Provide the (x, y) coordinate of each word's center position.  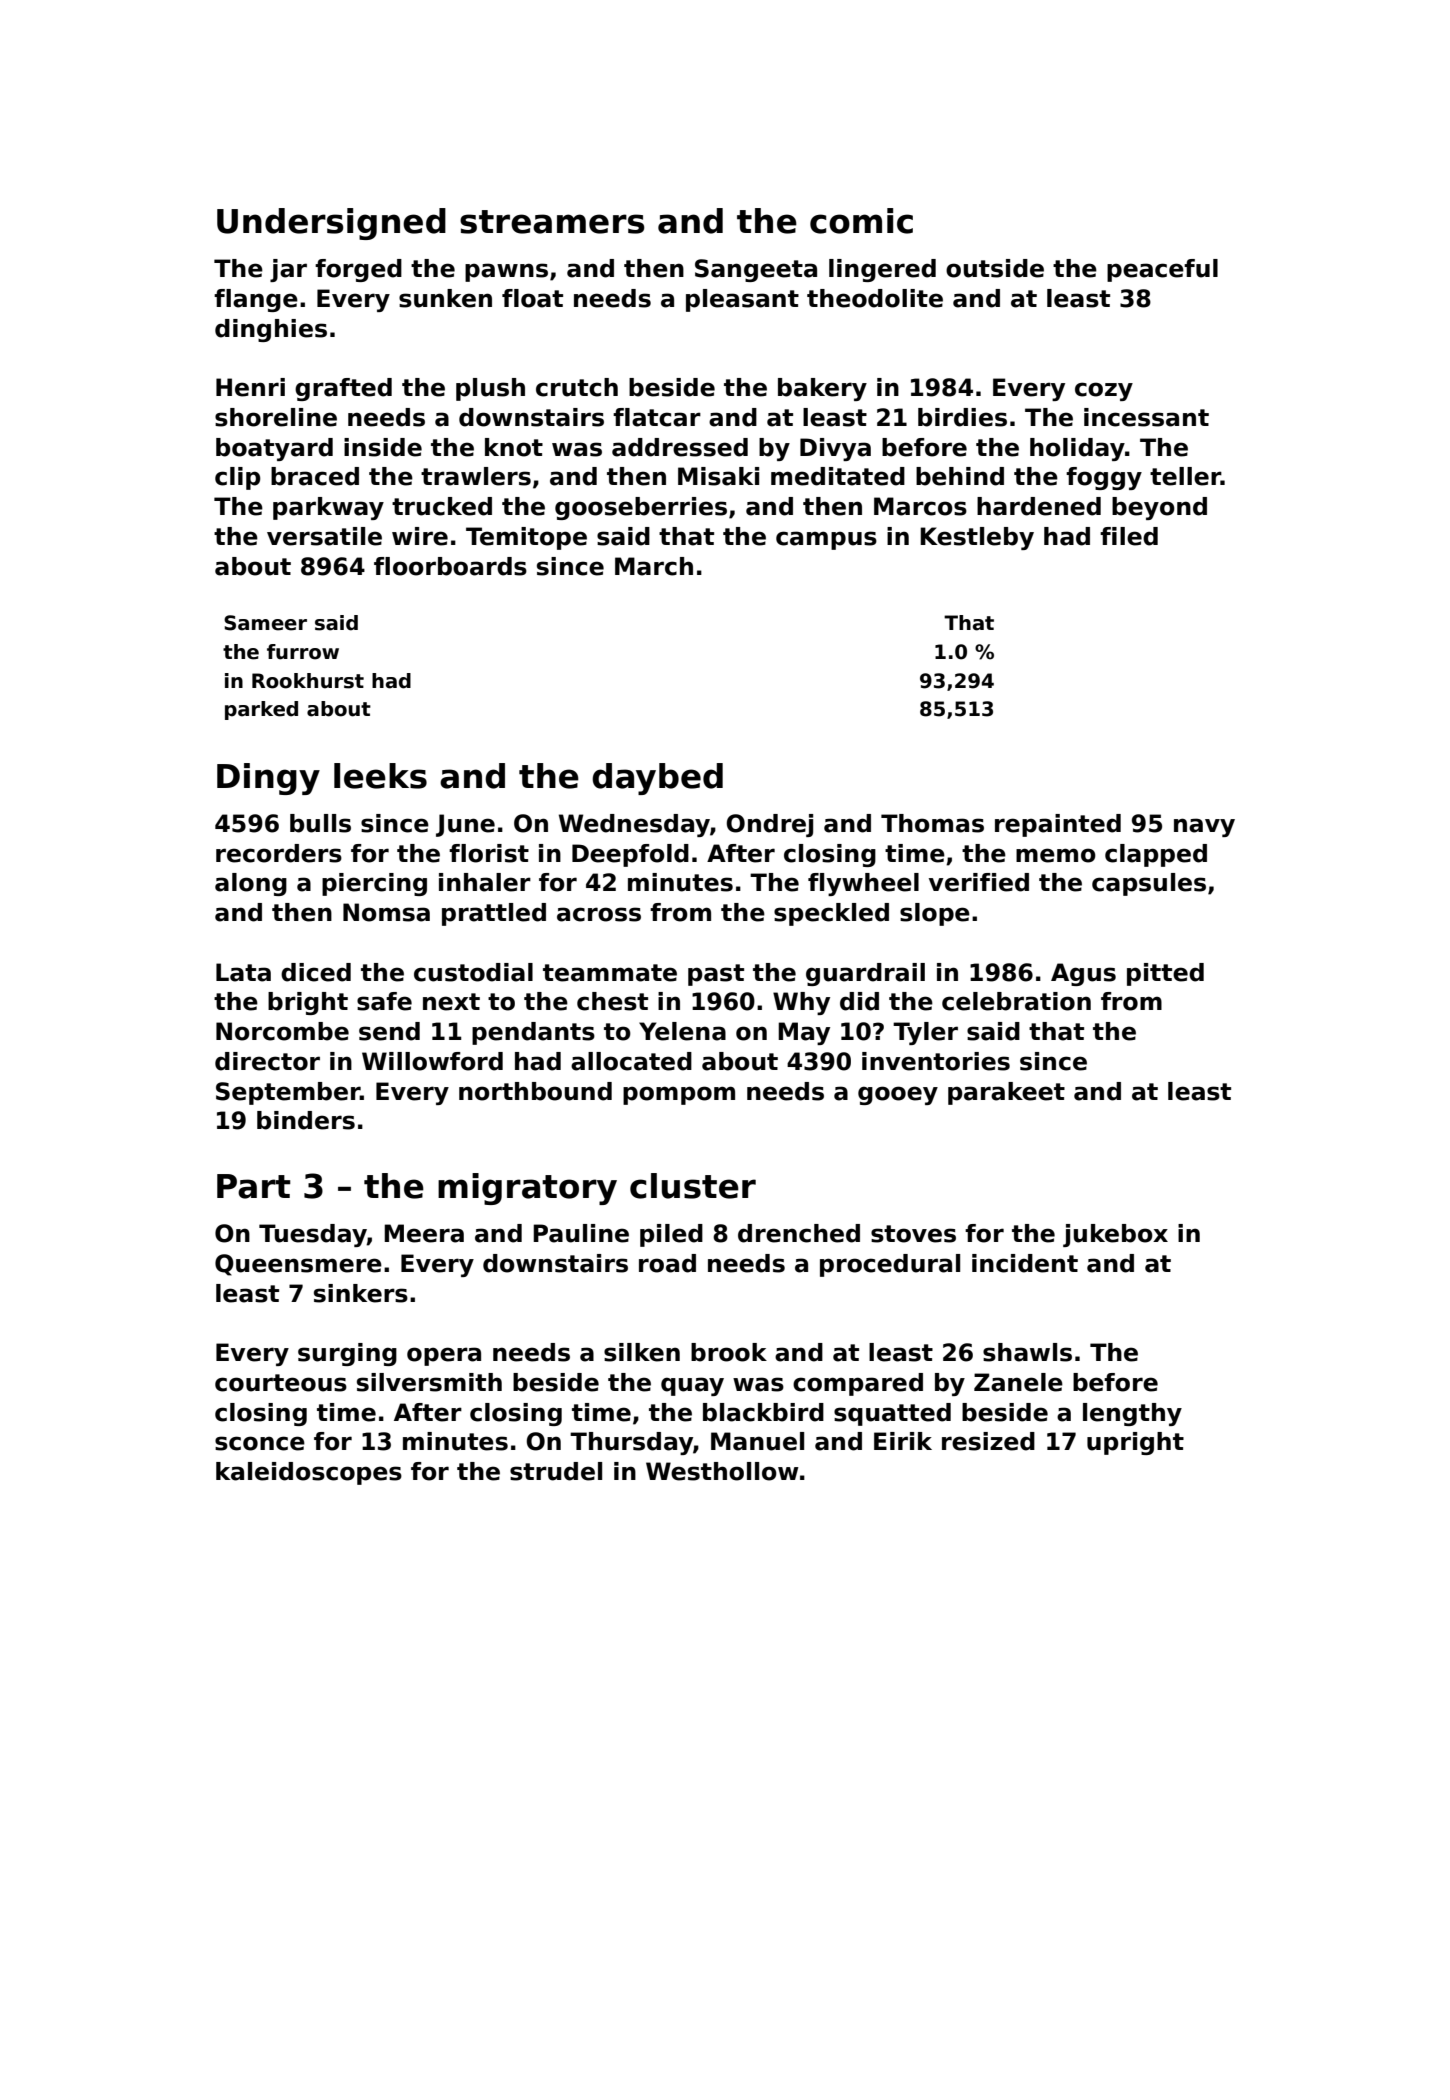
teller (1185, 476)
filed (1129, 536)
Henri (250, 387)
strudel (556, 1471)
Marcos (920, 506)
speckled (831, 914)
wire (420, 536)
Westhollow (722, 1471)
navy (1204, 827)
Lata (243, 972)
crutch (577, 387)
